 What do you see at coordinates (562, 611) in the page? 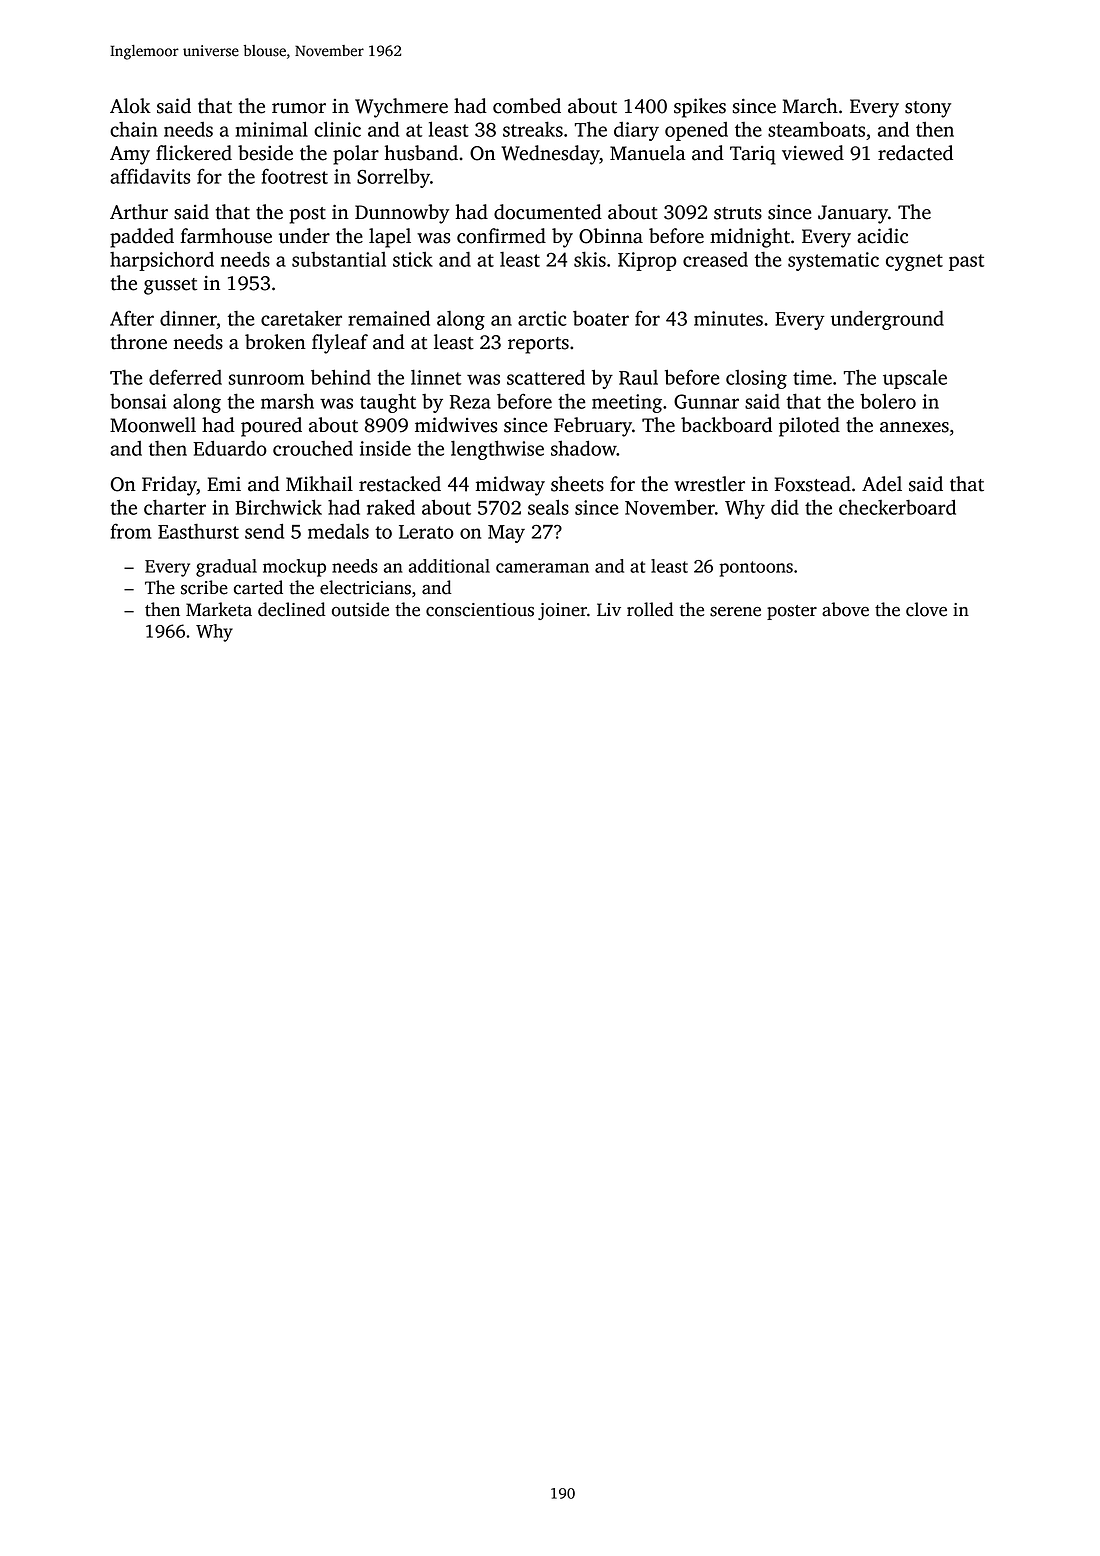
I see `joiner` at bounding box center [562, 611].
